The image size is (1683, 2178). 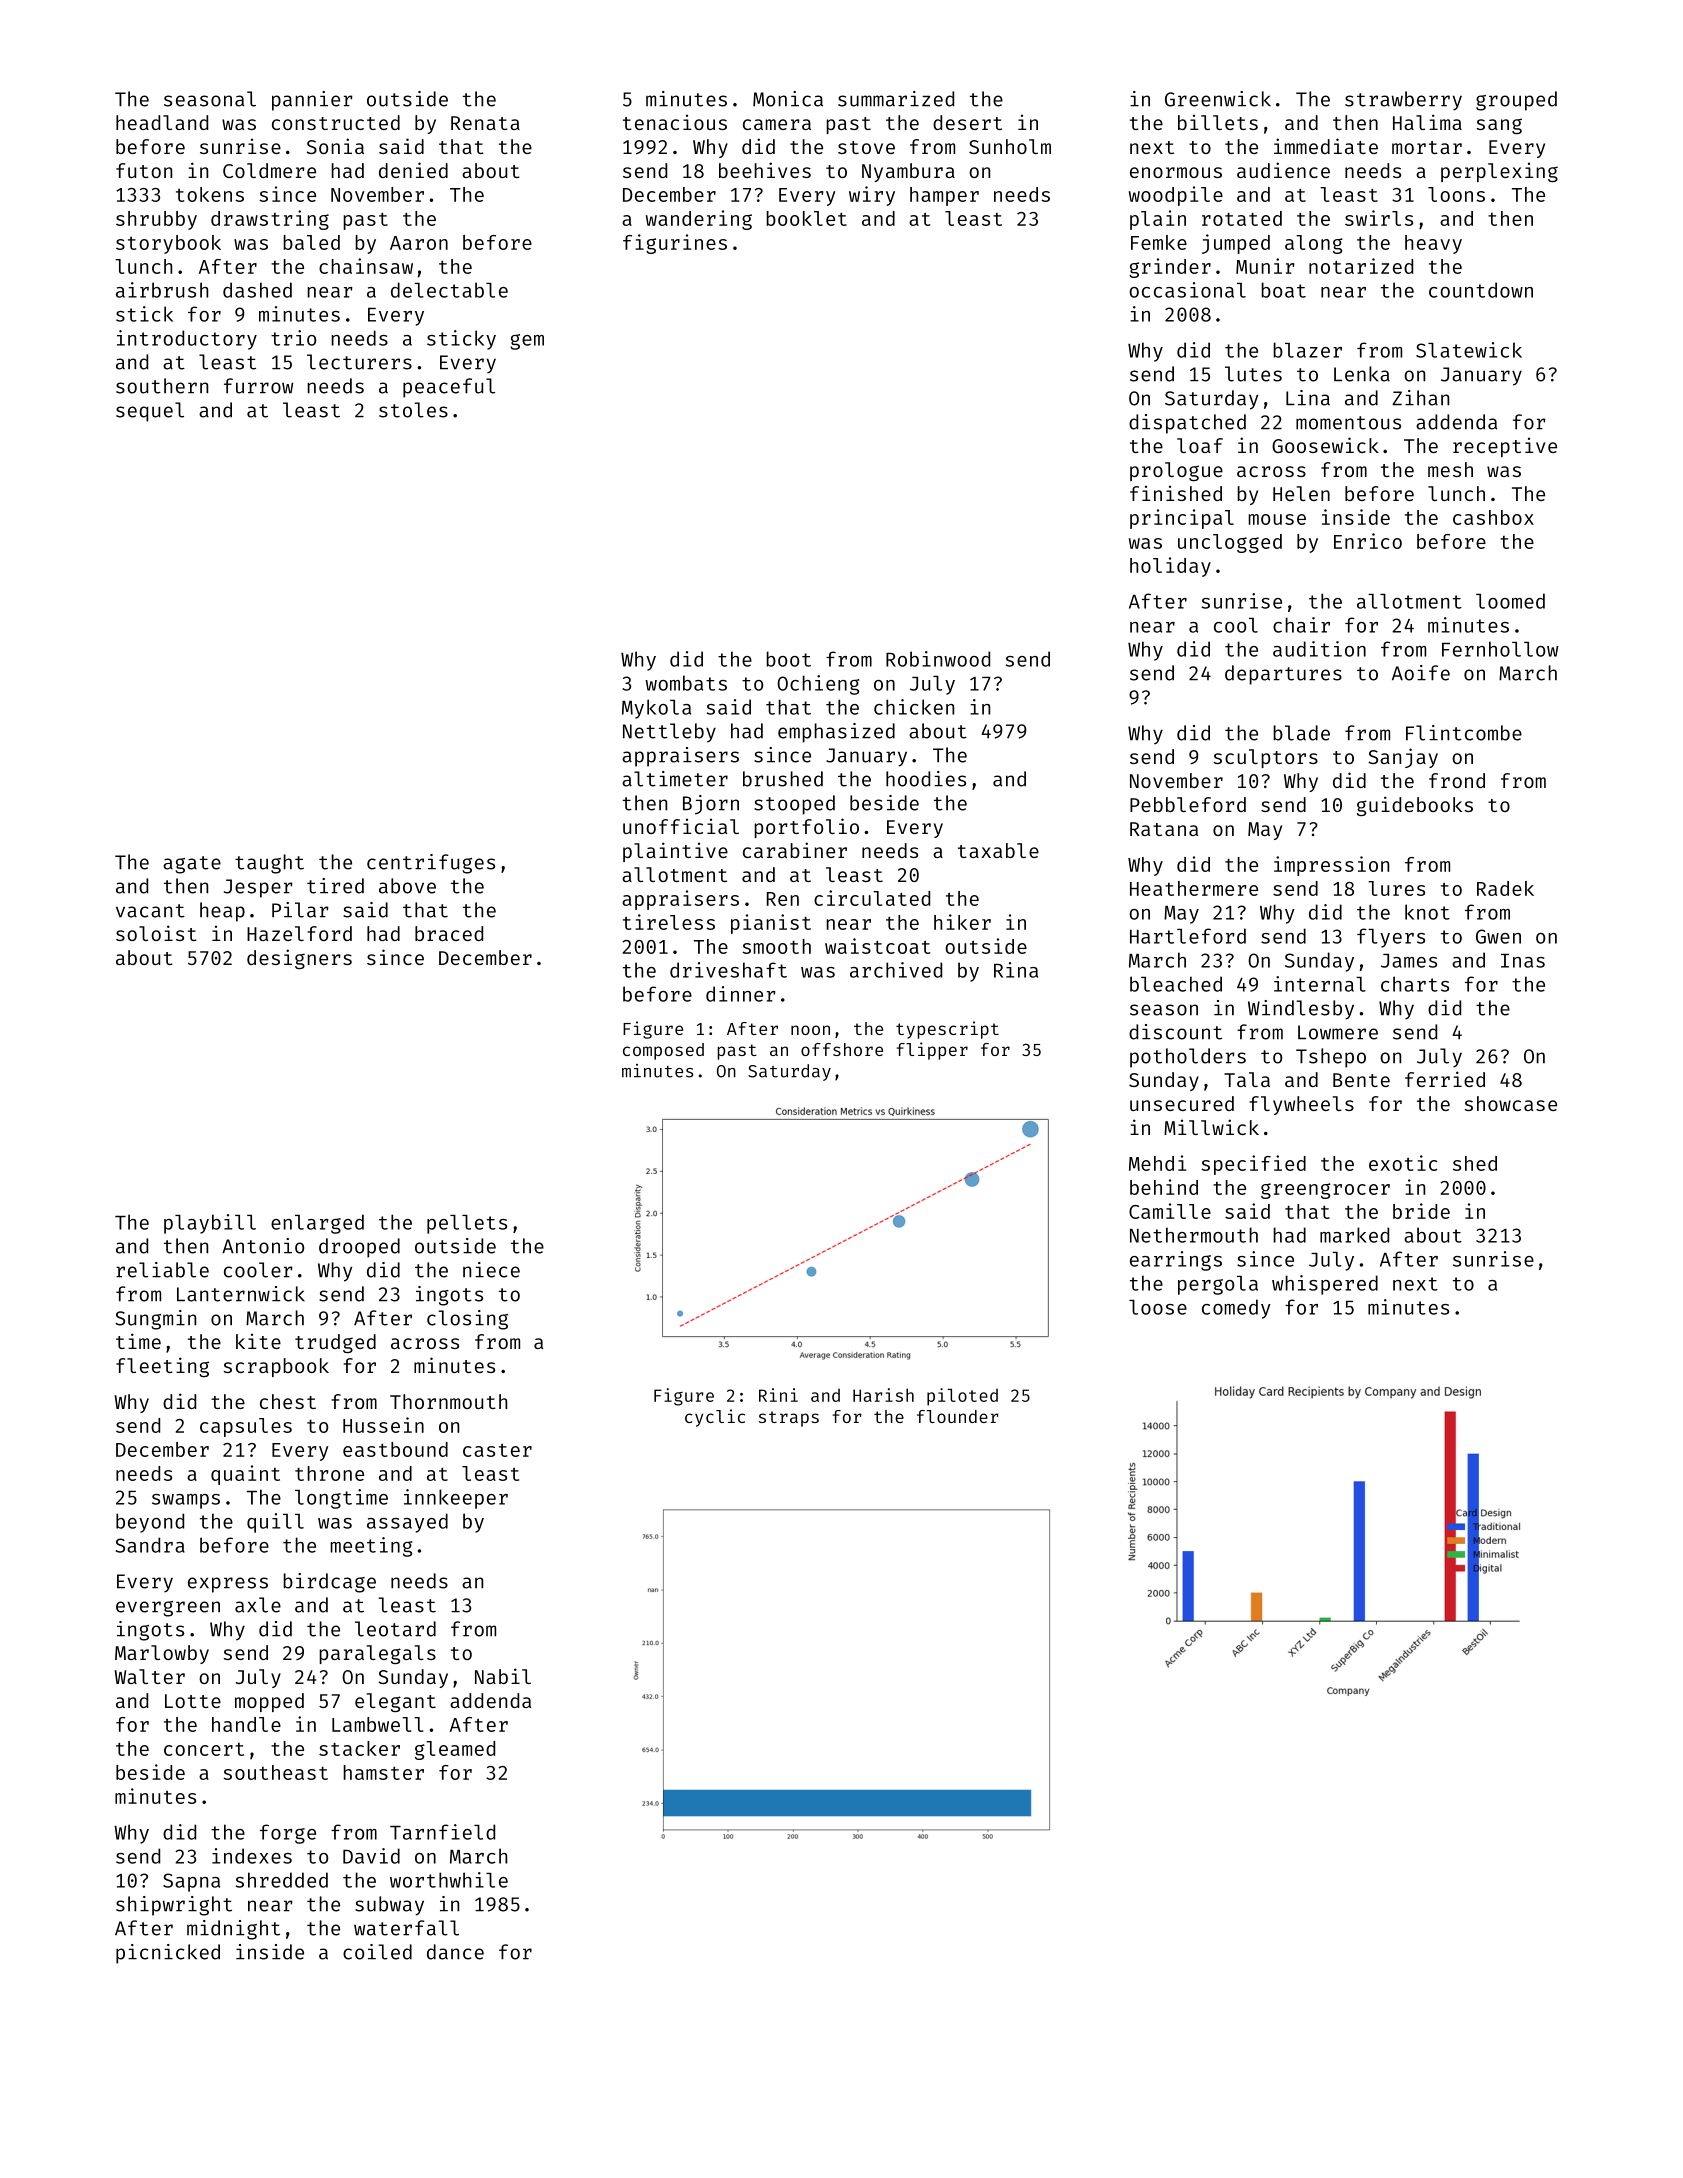 I want to click on taught, so click(x=269, y=864).
